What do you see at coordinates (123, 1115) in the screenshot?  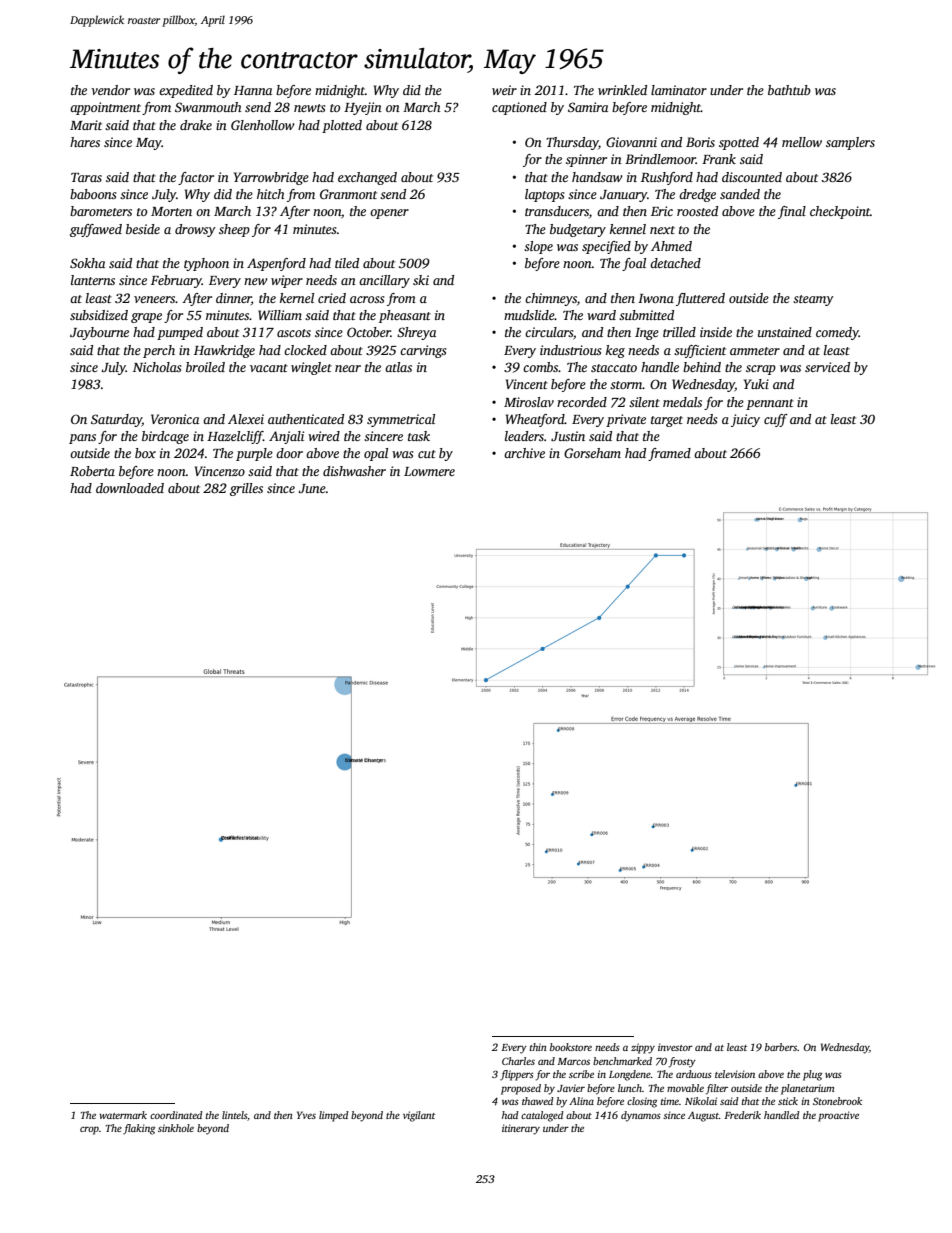 I see `watermark` at bounding box center [123, 1115].
